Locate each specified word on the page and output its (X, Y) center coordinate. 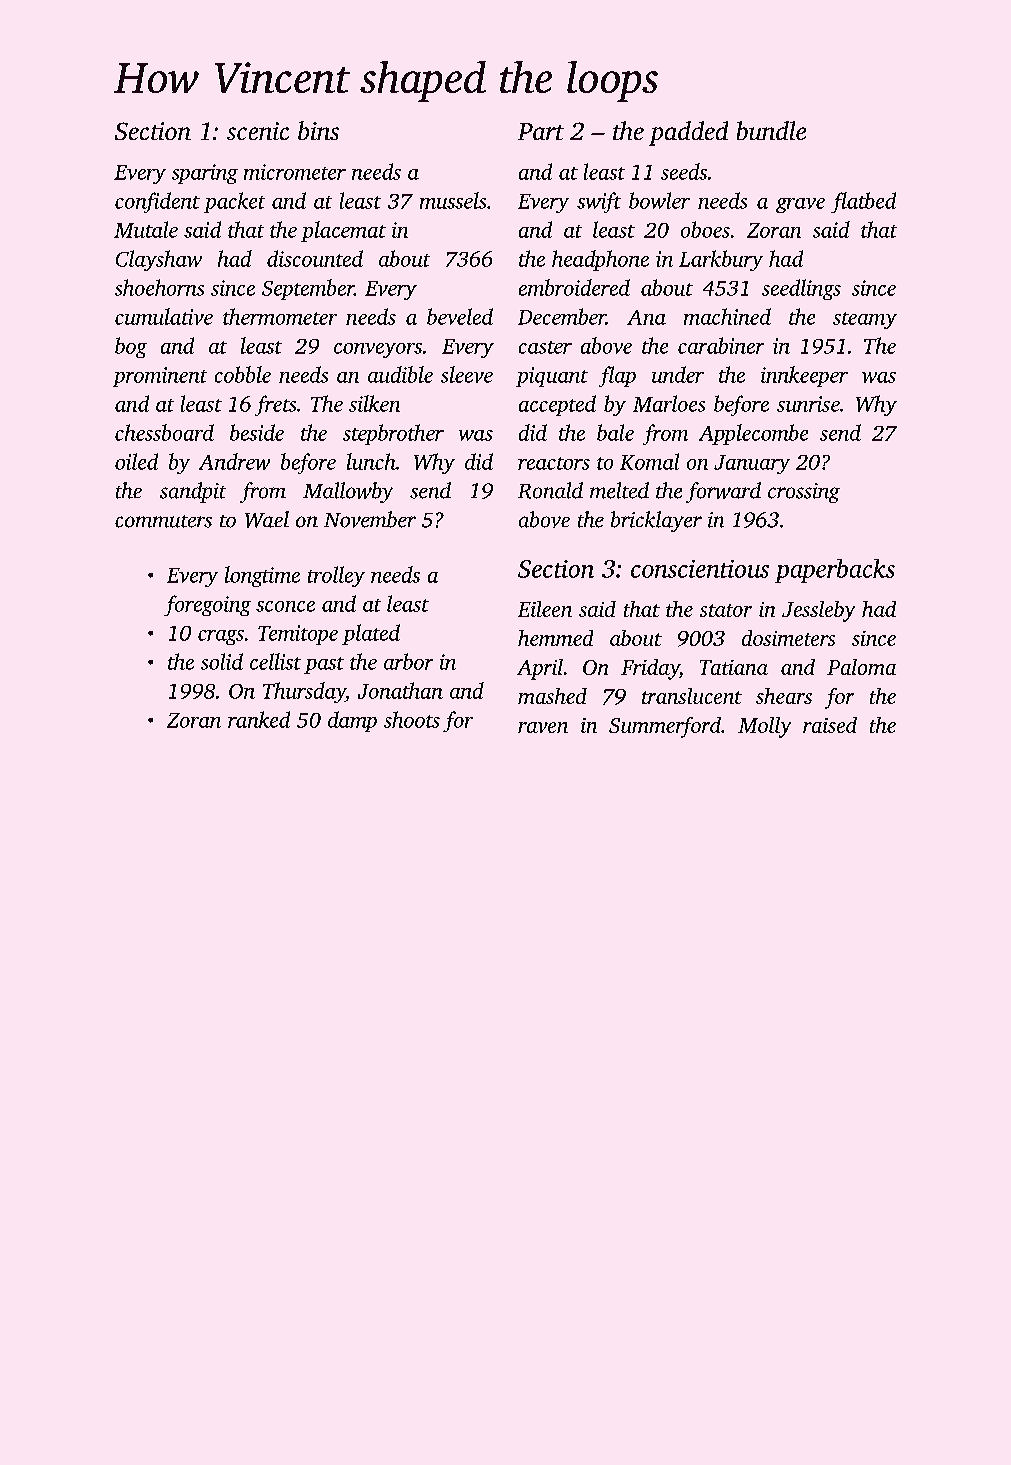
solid (222, 661)
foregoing (207, 605)
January (752, 464)
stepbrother (393, 434)
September (308, 289)
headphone (600, 260)
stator (726, 610)
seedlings (801, 289)
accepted (557, 405)
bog (131, 347)
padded (688, 133)
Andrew (234, 461)
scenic (258, 131)
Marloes (669, 403)
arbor (408, 661)
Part (541, 131)
